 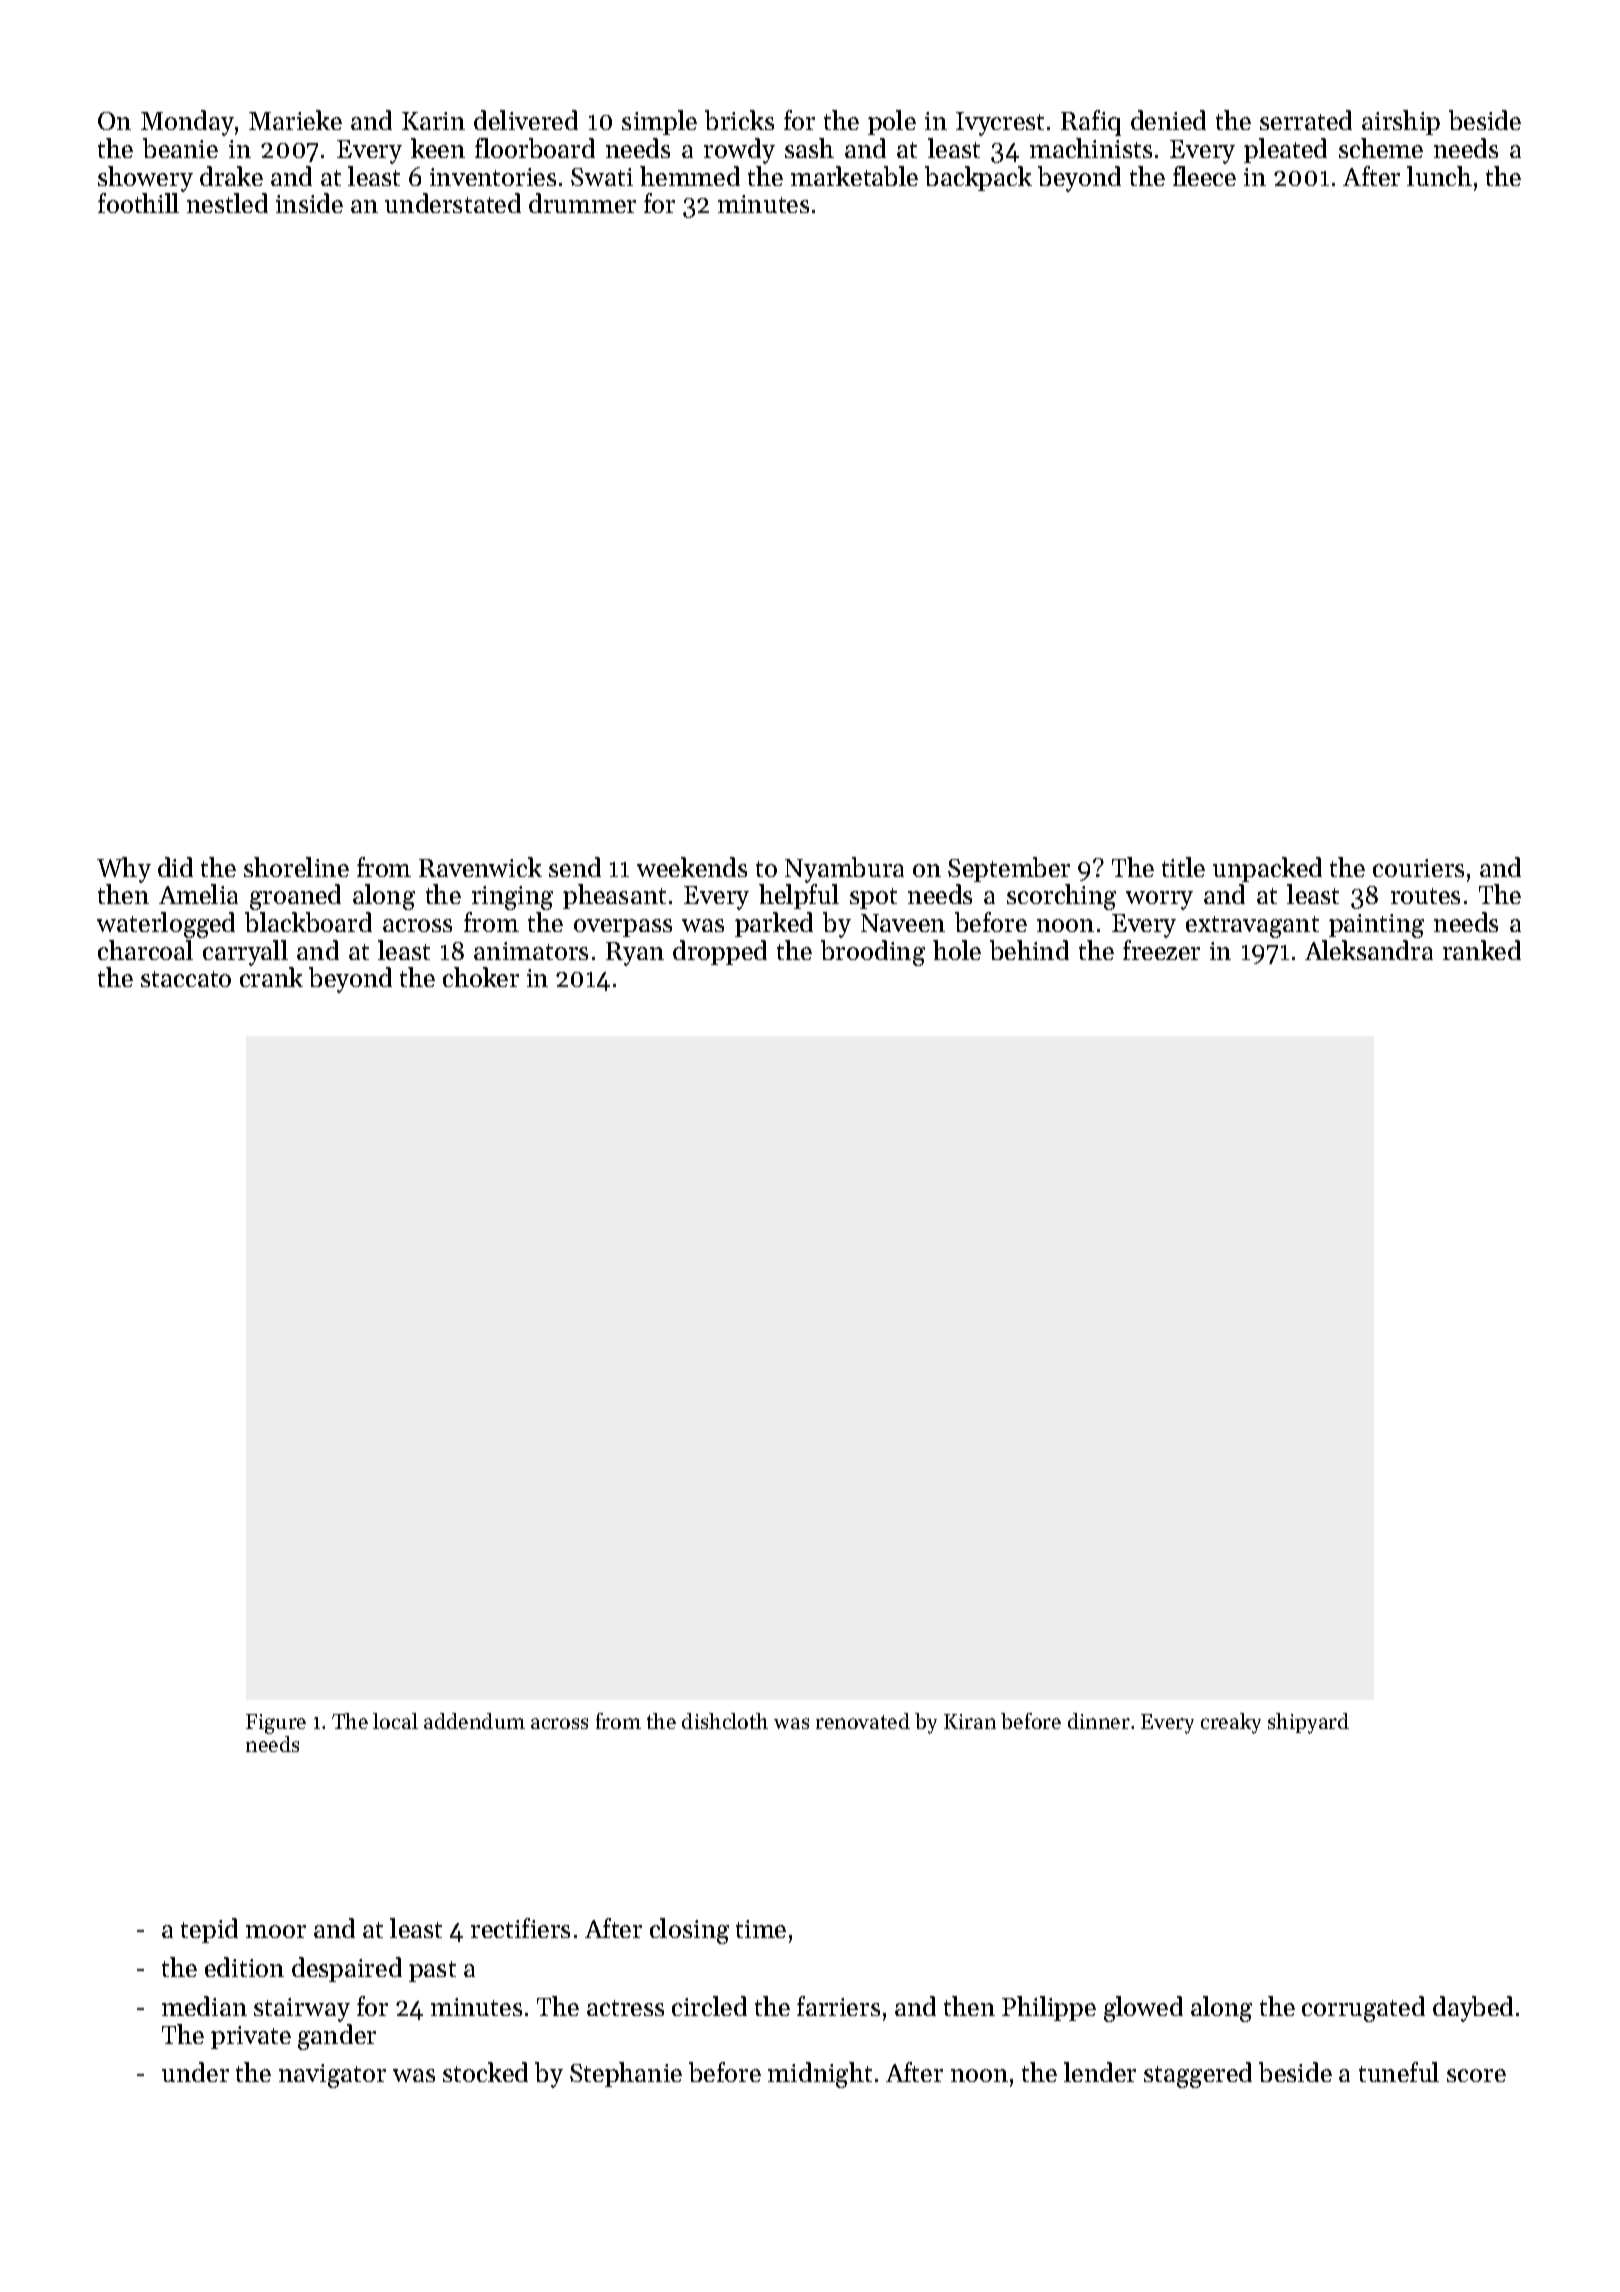 I want to click on airship, so click(x=1401, y=122).
